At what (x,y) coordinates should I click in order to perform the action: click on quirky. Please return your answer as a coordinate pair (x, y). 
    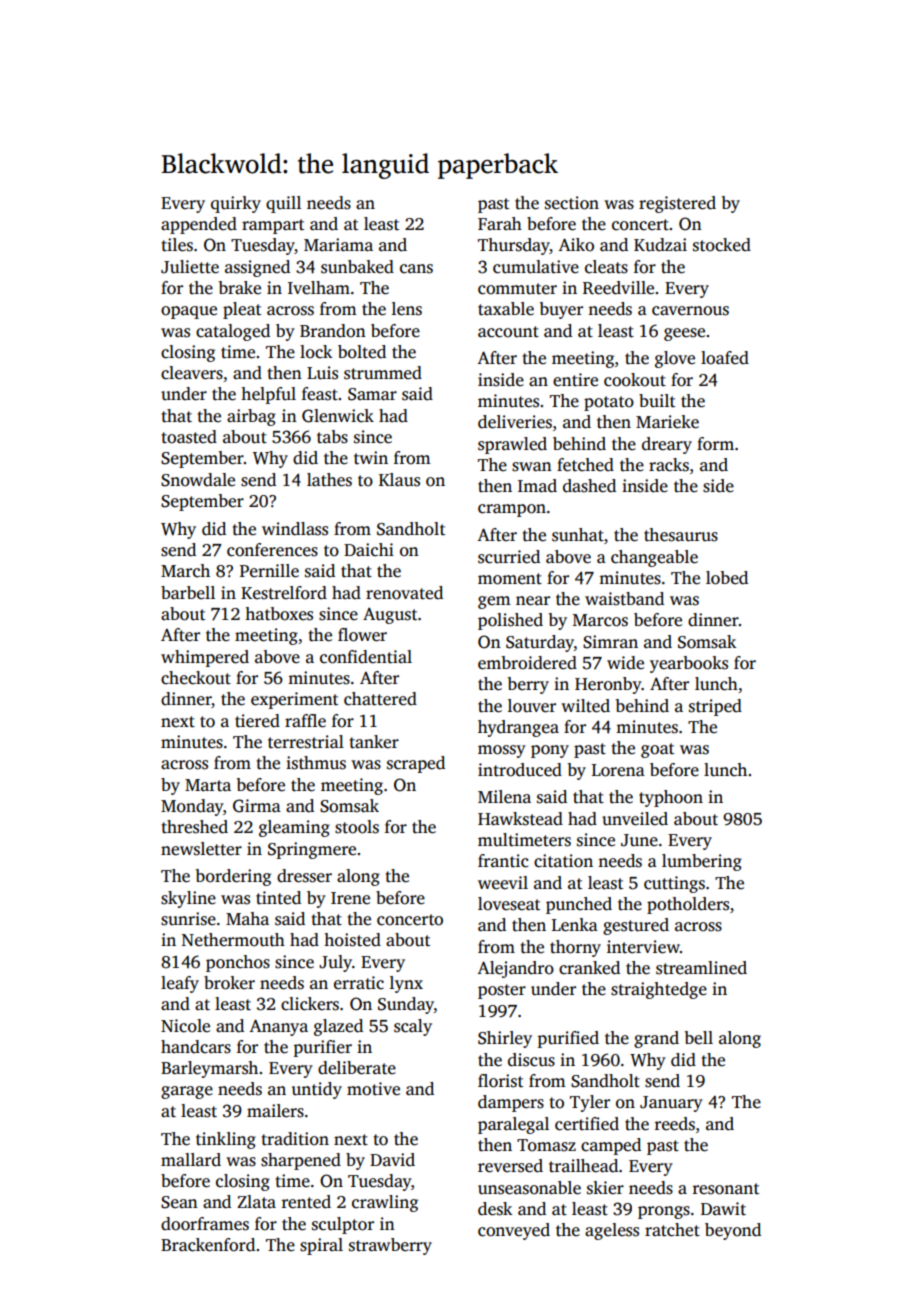
    Looking at the image, I should click on (236, 204).
